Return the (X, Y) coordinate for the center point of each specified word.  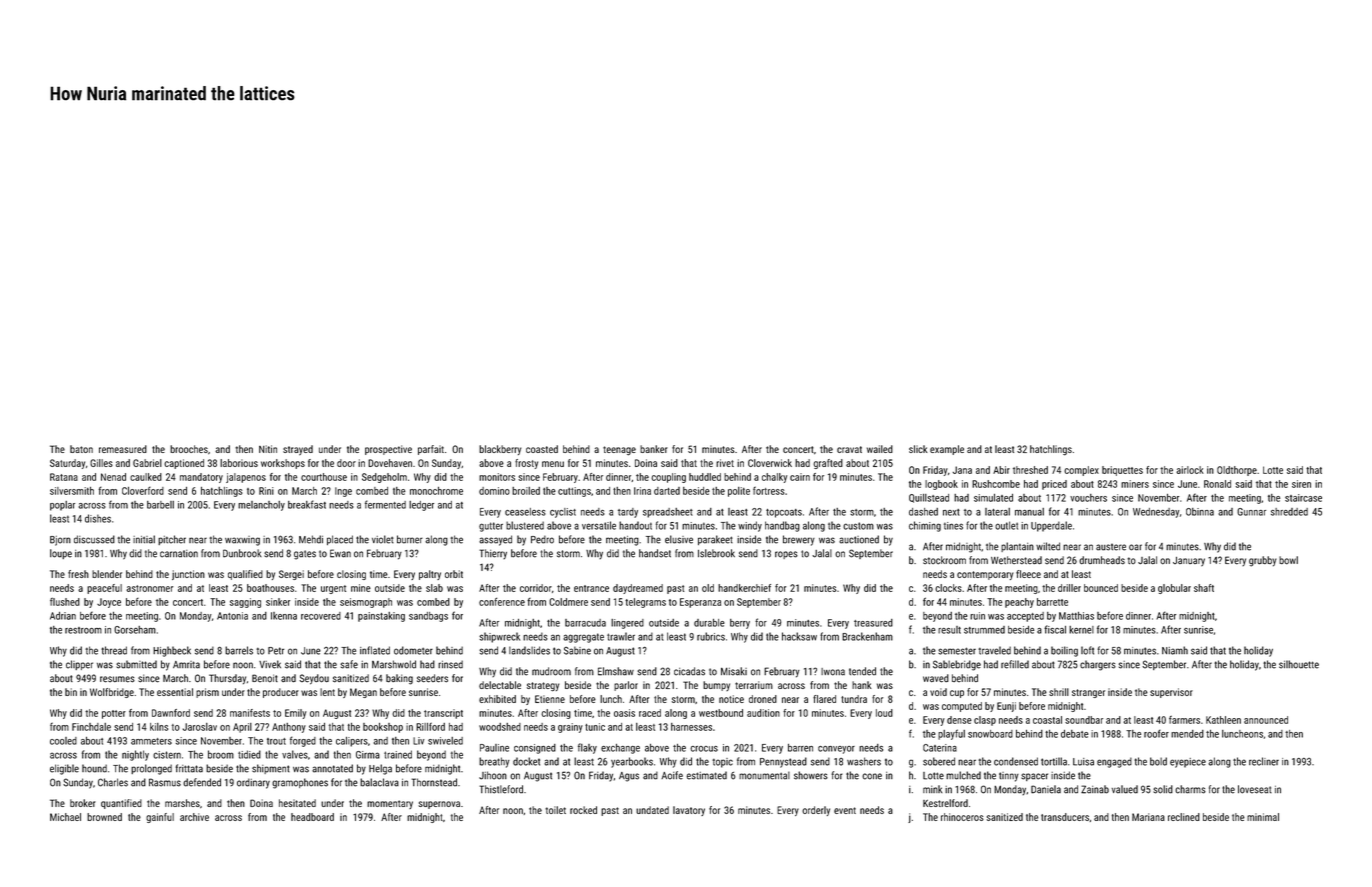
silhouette (1299, 664)
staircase (1303, 498)
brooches (189, 449)
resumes (117, 679)
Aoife (672, 775)
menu (553, 464)
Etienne (550, 699)
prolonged (151, 769)
